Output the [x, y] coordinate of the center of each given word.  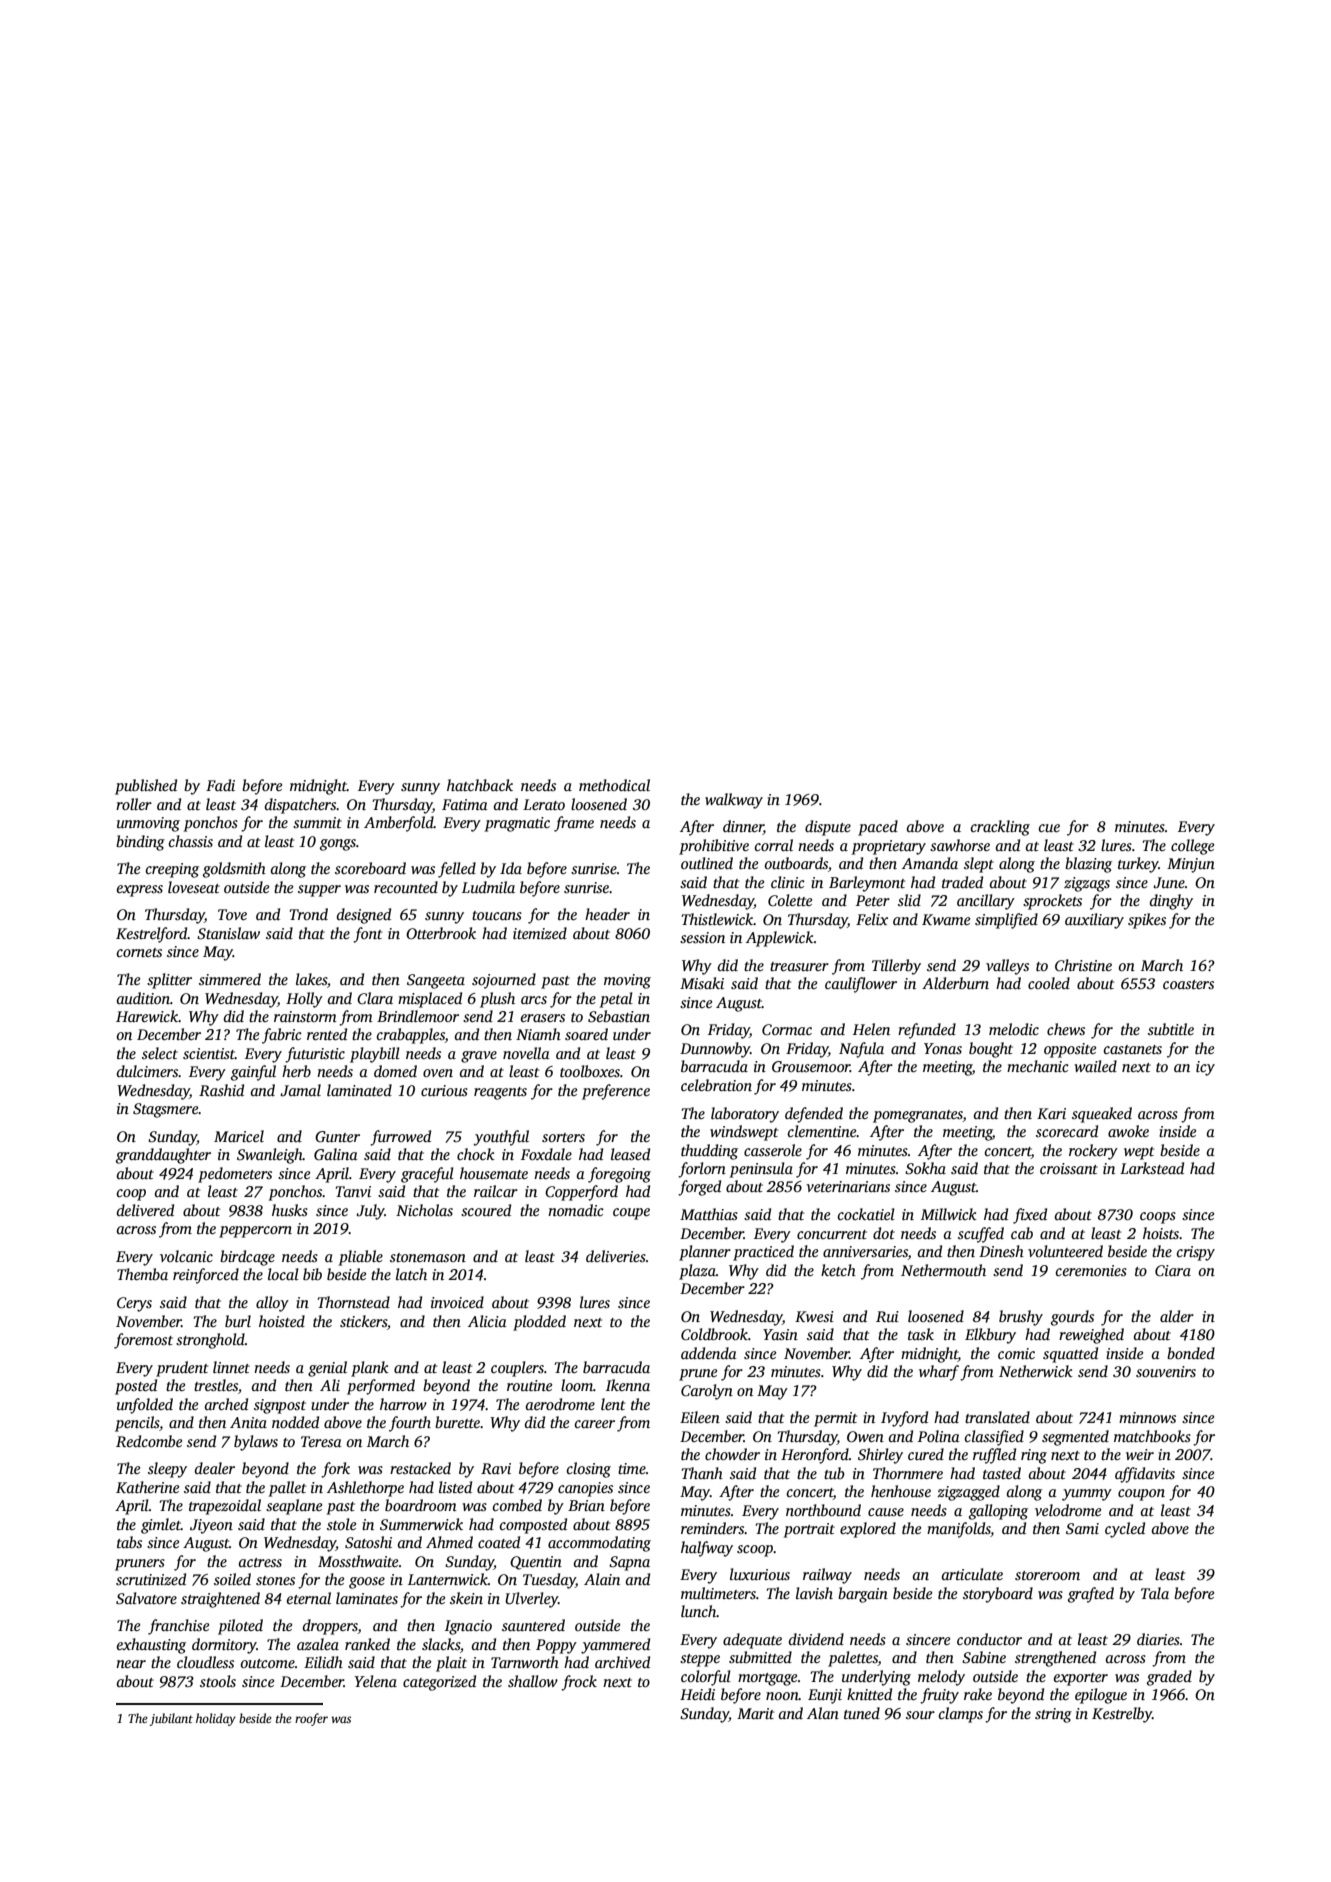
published [146, 787]
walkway [734, 801]
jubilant [171, 1719]
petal [616, 1000]
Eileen [700, 1417]
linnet [231, 1367]
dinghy [1171, 902]
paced [878, 828]
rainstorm [305, 1016]
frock [579, 1683]
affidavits [1145, 1475]
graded [1169, 1678]
